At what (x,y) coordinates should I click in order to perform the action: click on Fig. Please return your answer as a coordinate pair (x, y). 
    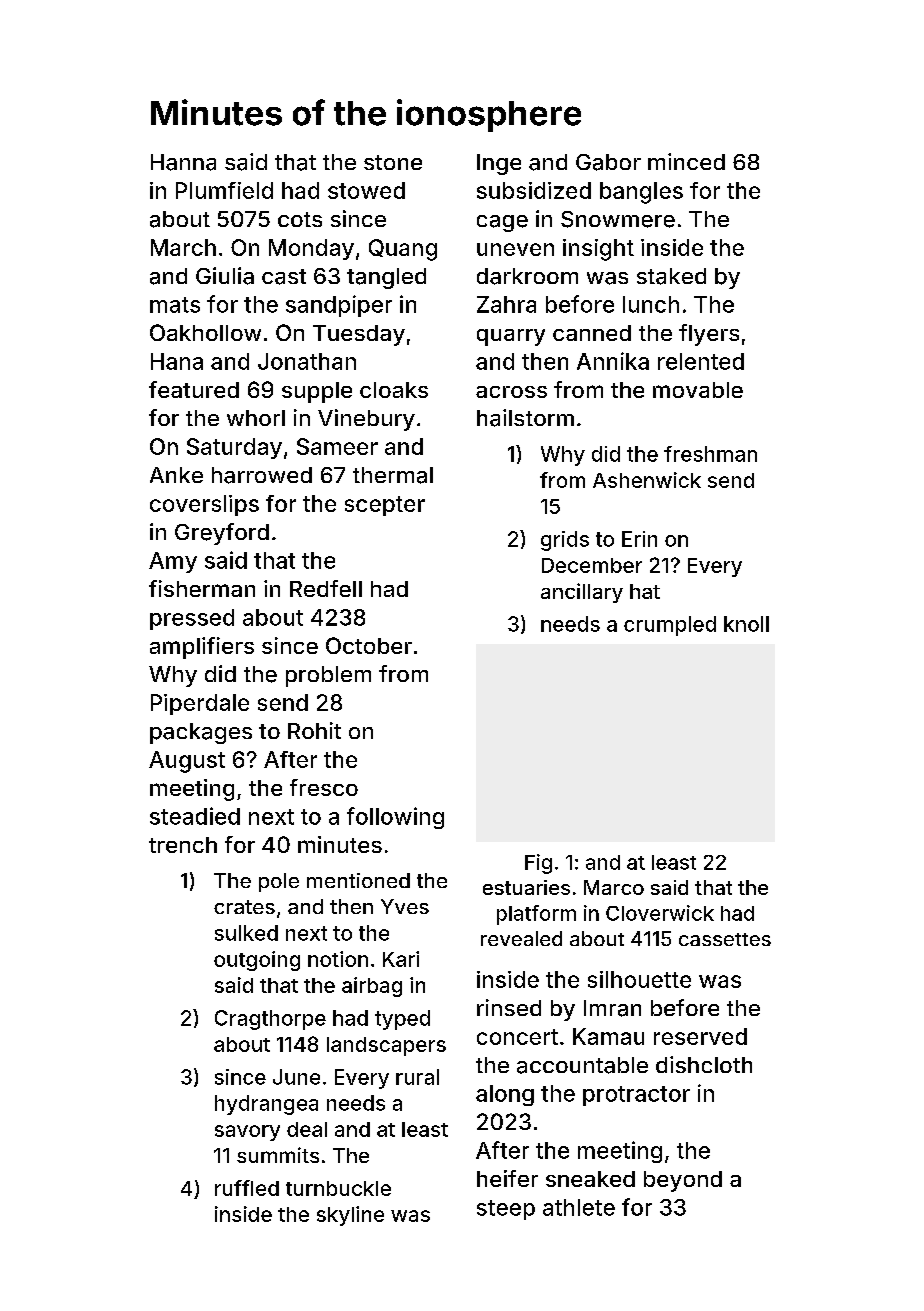
    Looking at the image, I should click on (538, 864).
